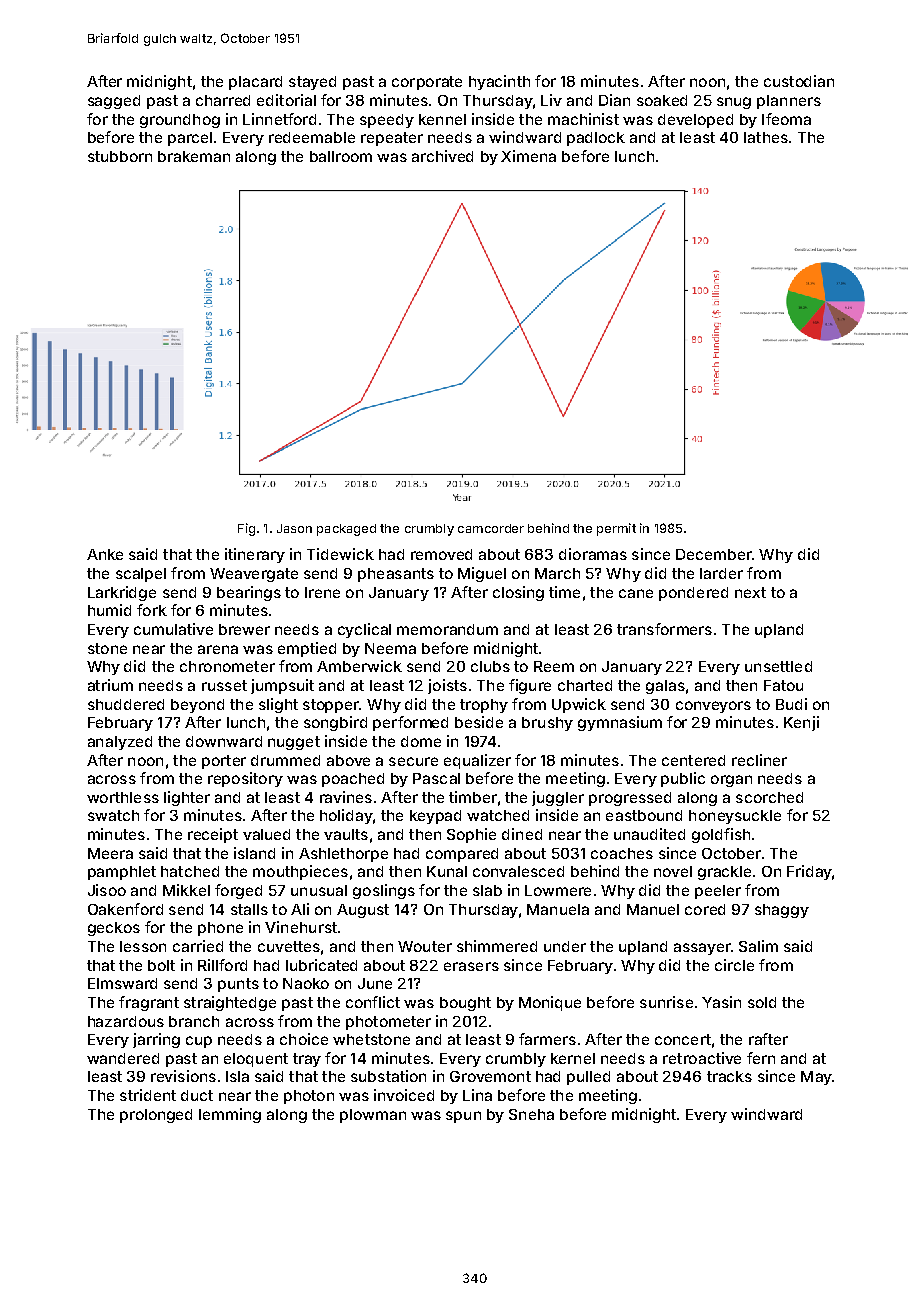 Image resolution: width=924 pixels, height=1308 pixels. I want to click on larder, so click(721, 573).
